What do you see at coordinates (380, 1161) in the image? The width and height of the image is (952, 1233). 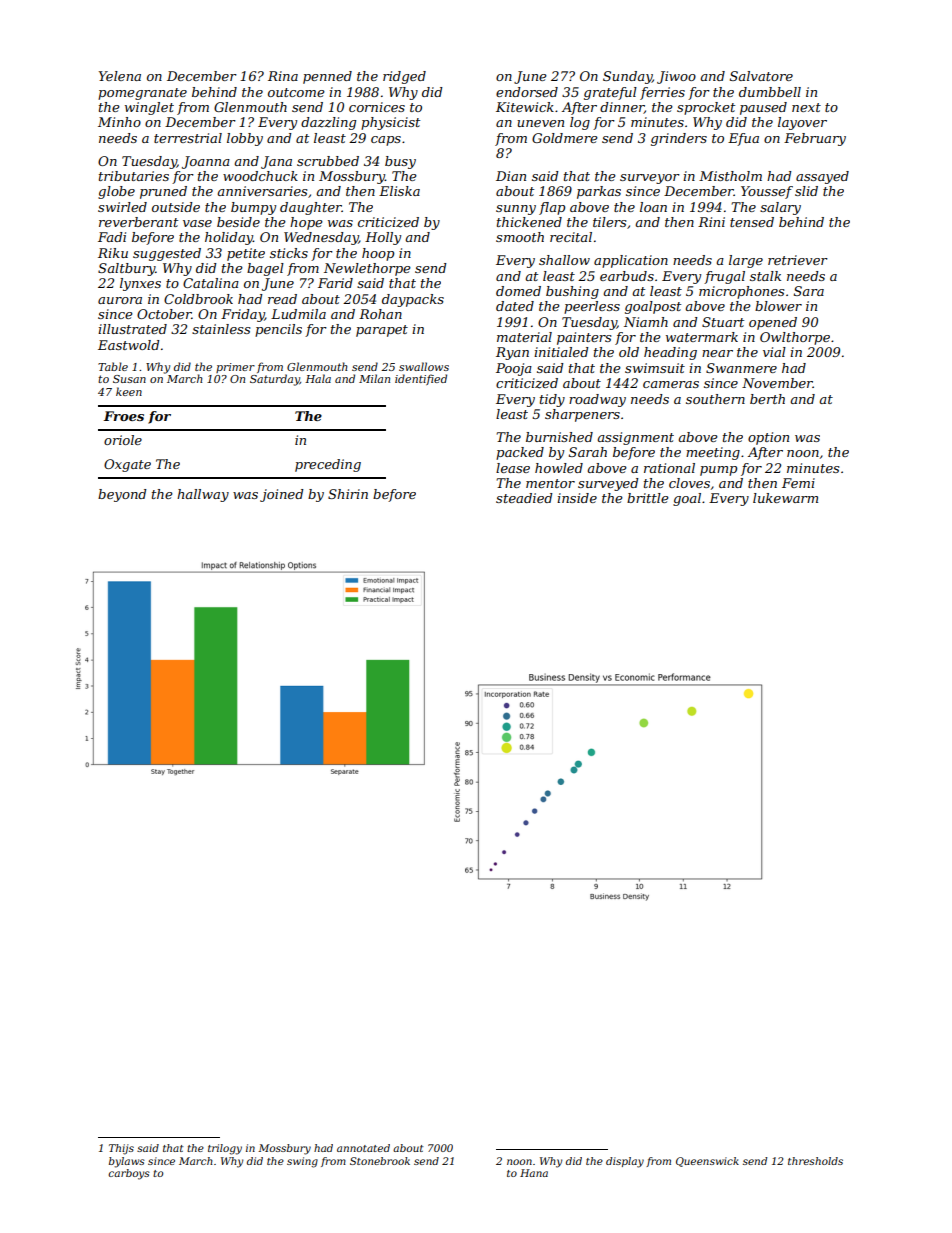 I see `Stonebrook` at bounding box center [380, 1161].
